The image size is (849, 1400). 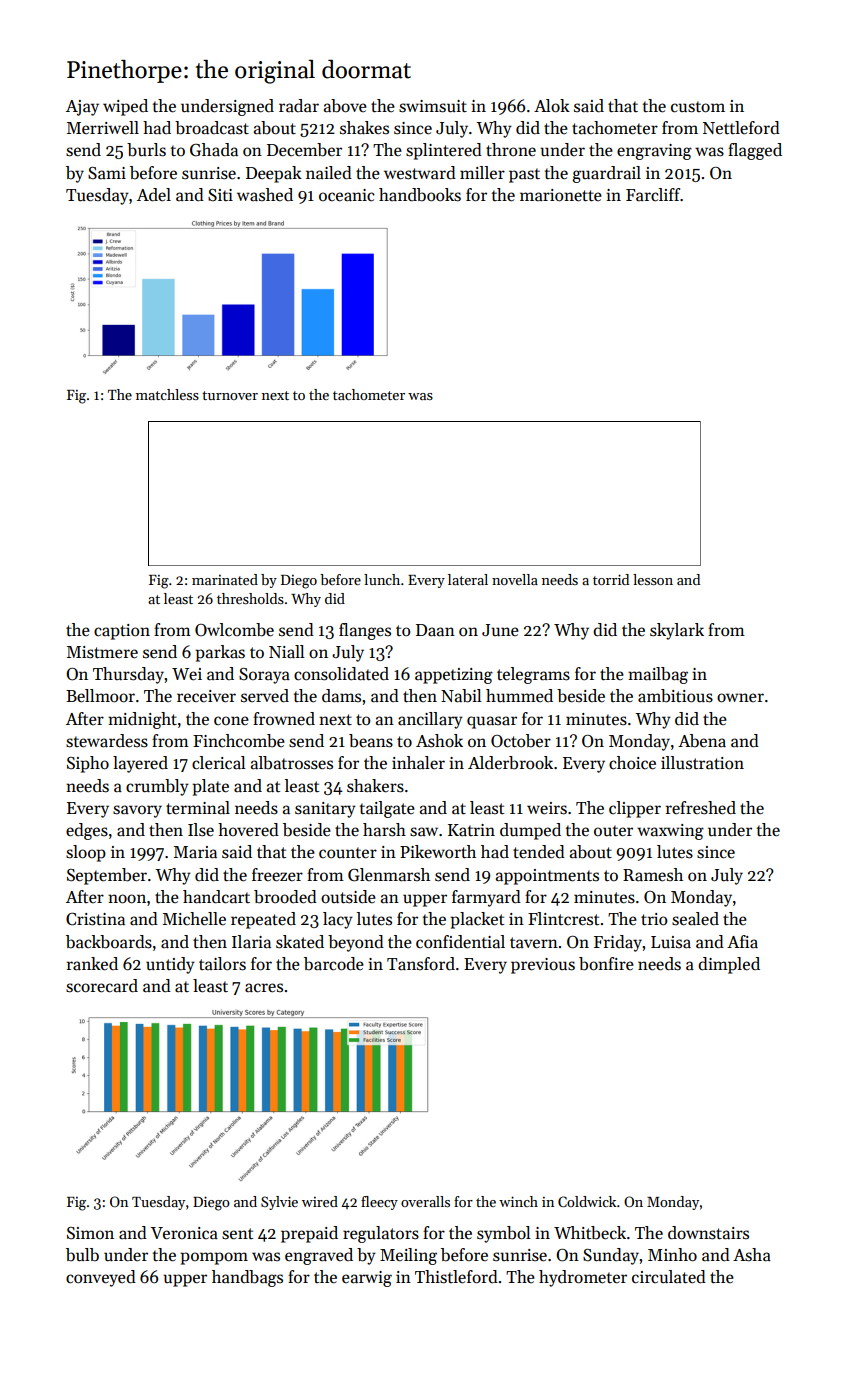 What do you see at coordinates (742, 941) in the image?
I see `Afia` at bounding box center [742, 941].
